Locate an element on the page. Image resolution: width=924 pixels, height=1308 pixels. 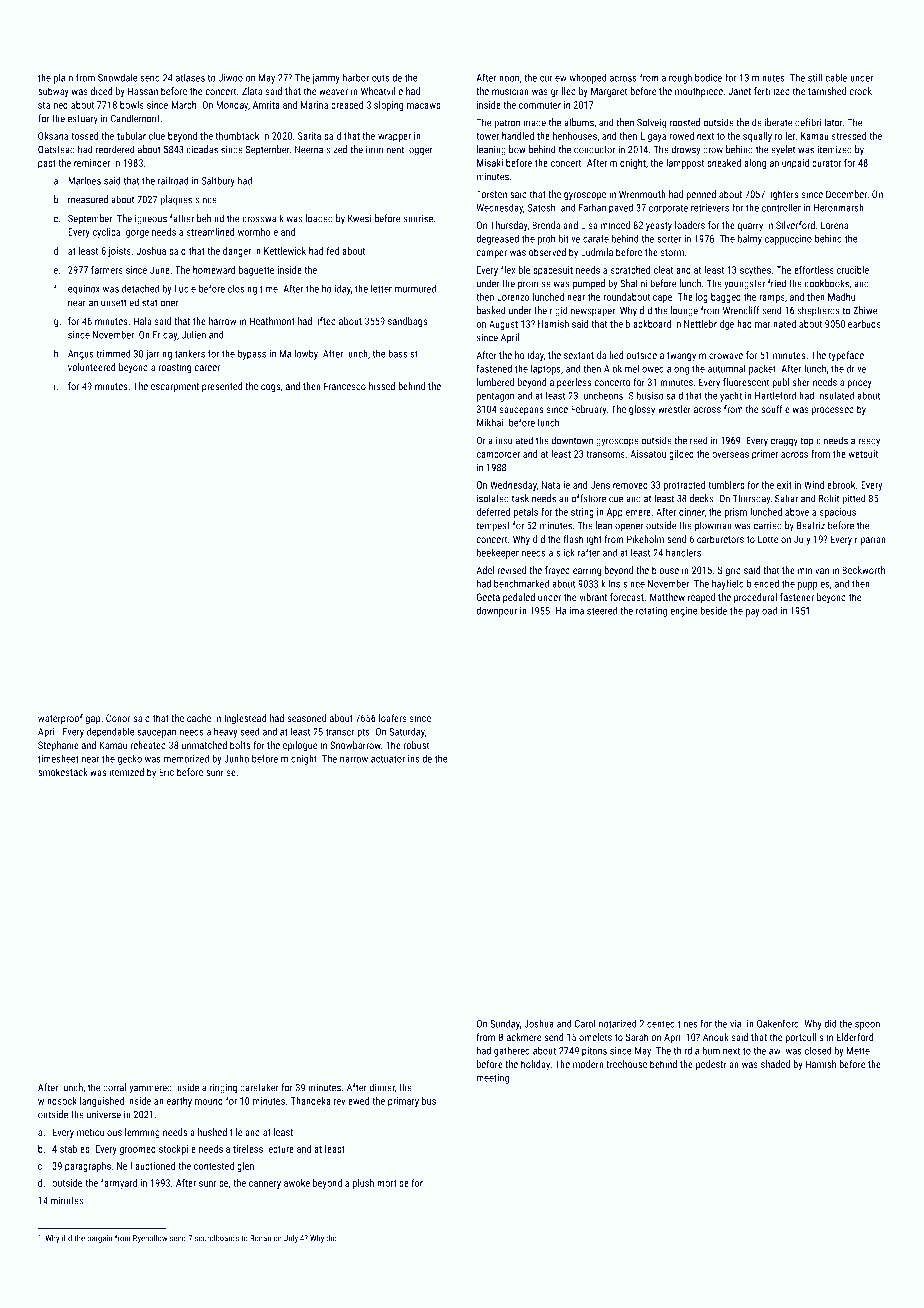
isolated is located at coordinates (493, 498).
